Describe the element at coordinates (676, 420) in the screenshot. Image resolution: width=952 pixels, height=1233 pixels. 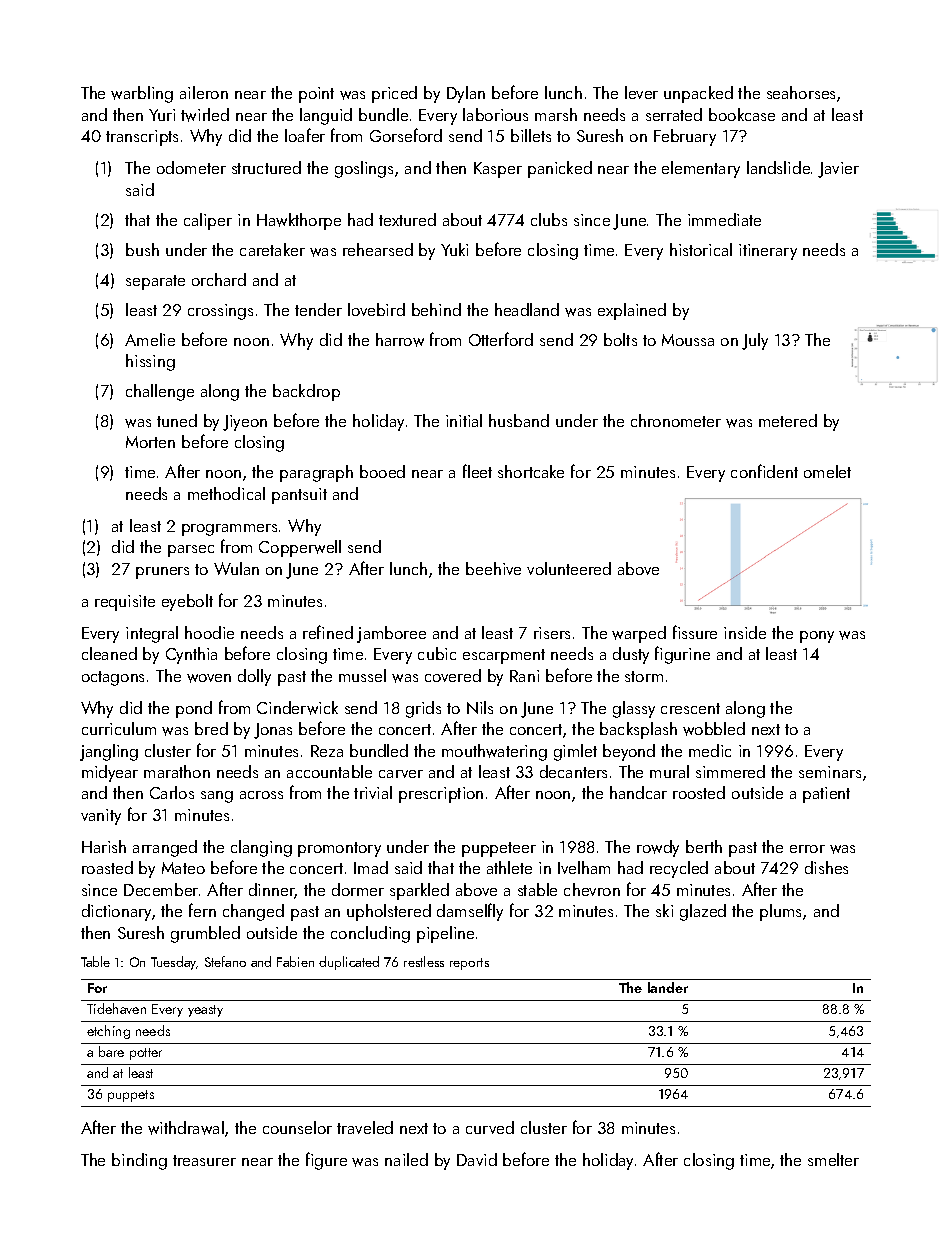
I see `chronometer` at that location.
